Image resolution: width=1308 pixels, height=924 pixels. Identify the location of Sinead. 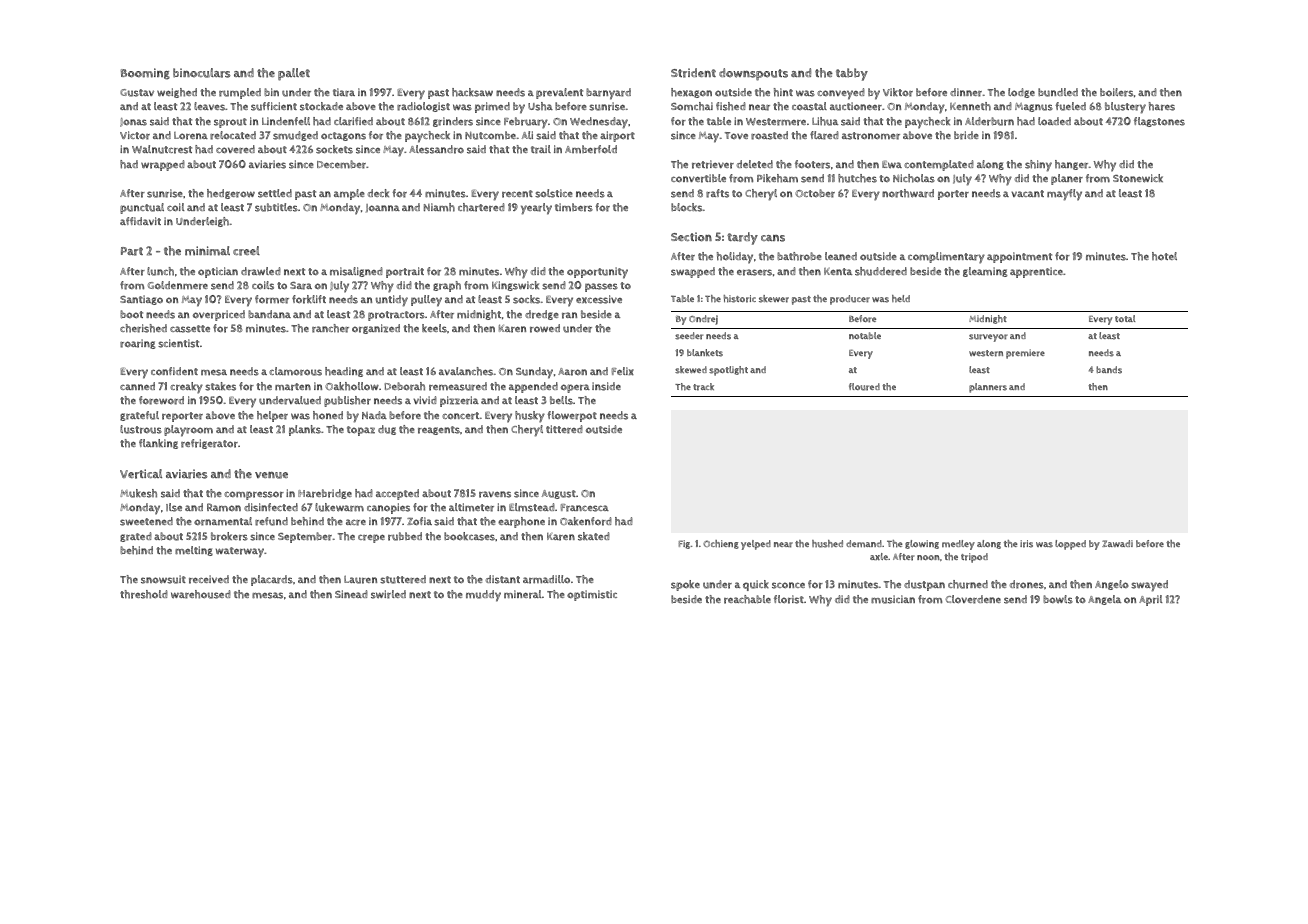
(351, 594).
